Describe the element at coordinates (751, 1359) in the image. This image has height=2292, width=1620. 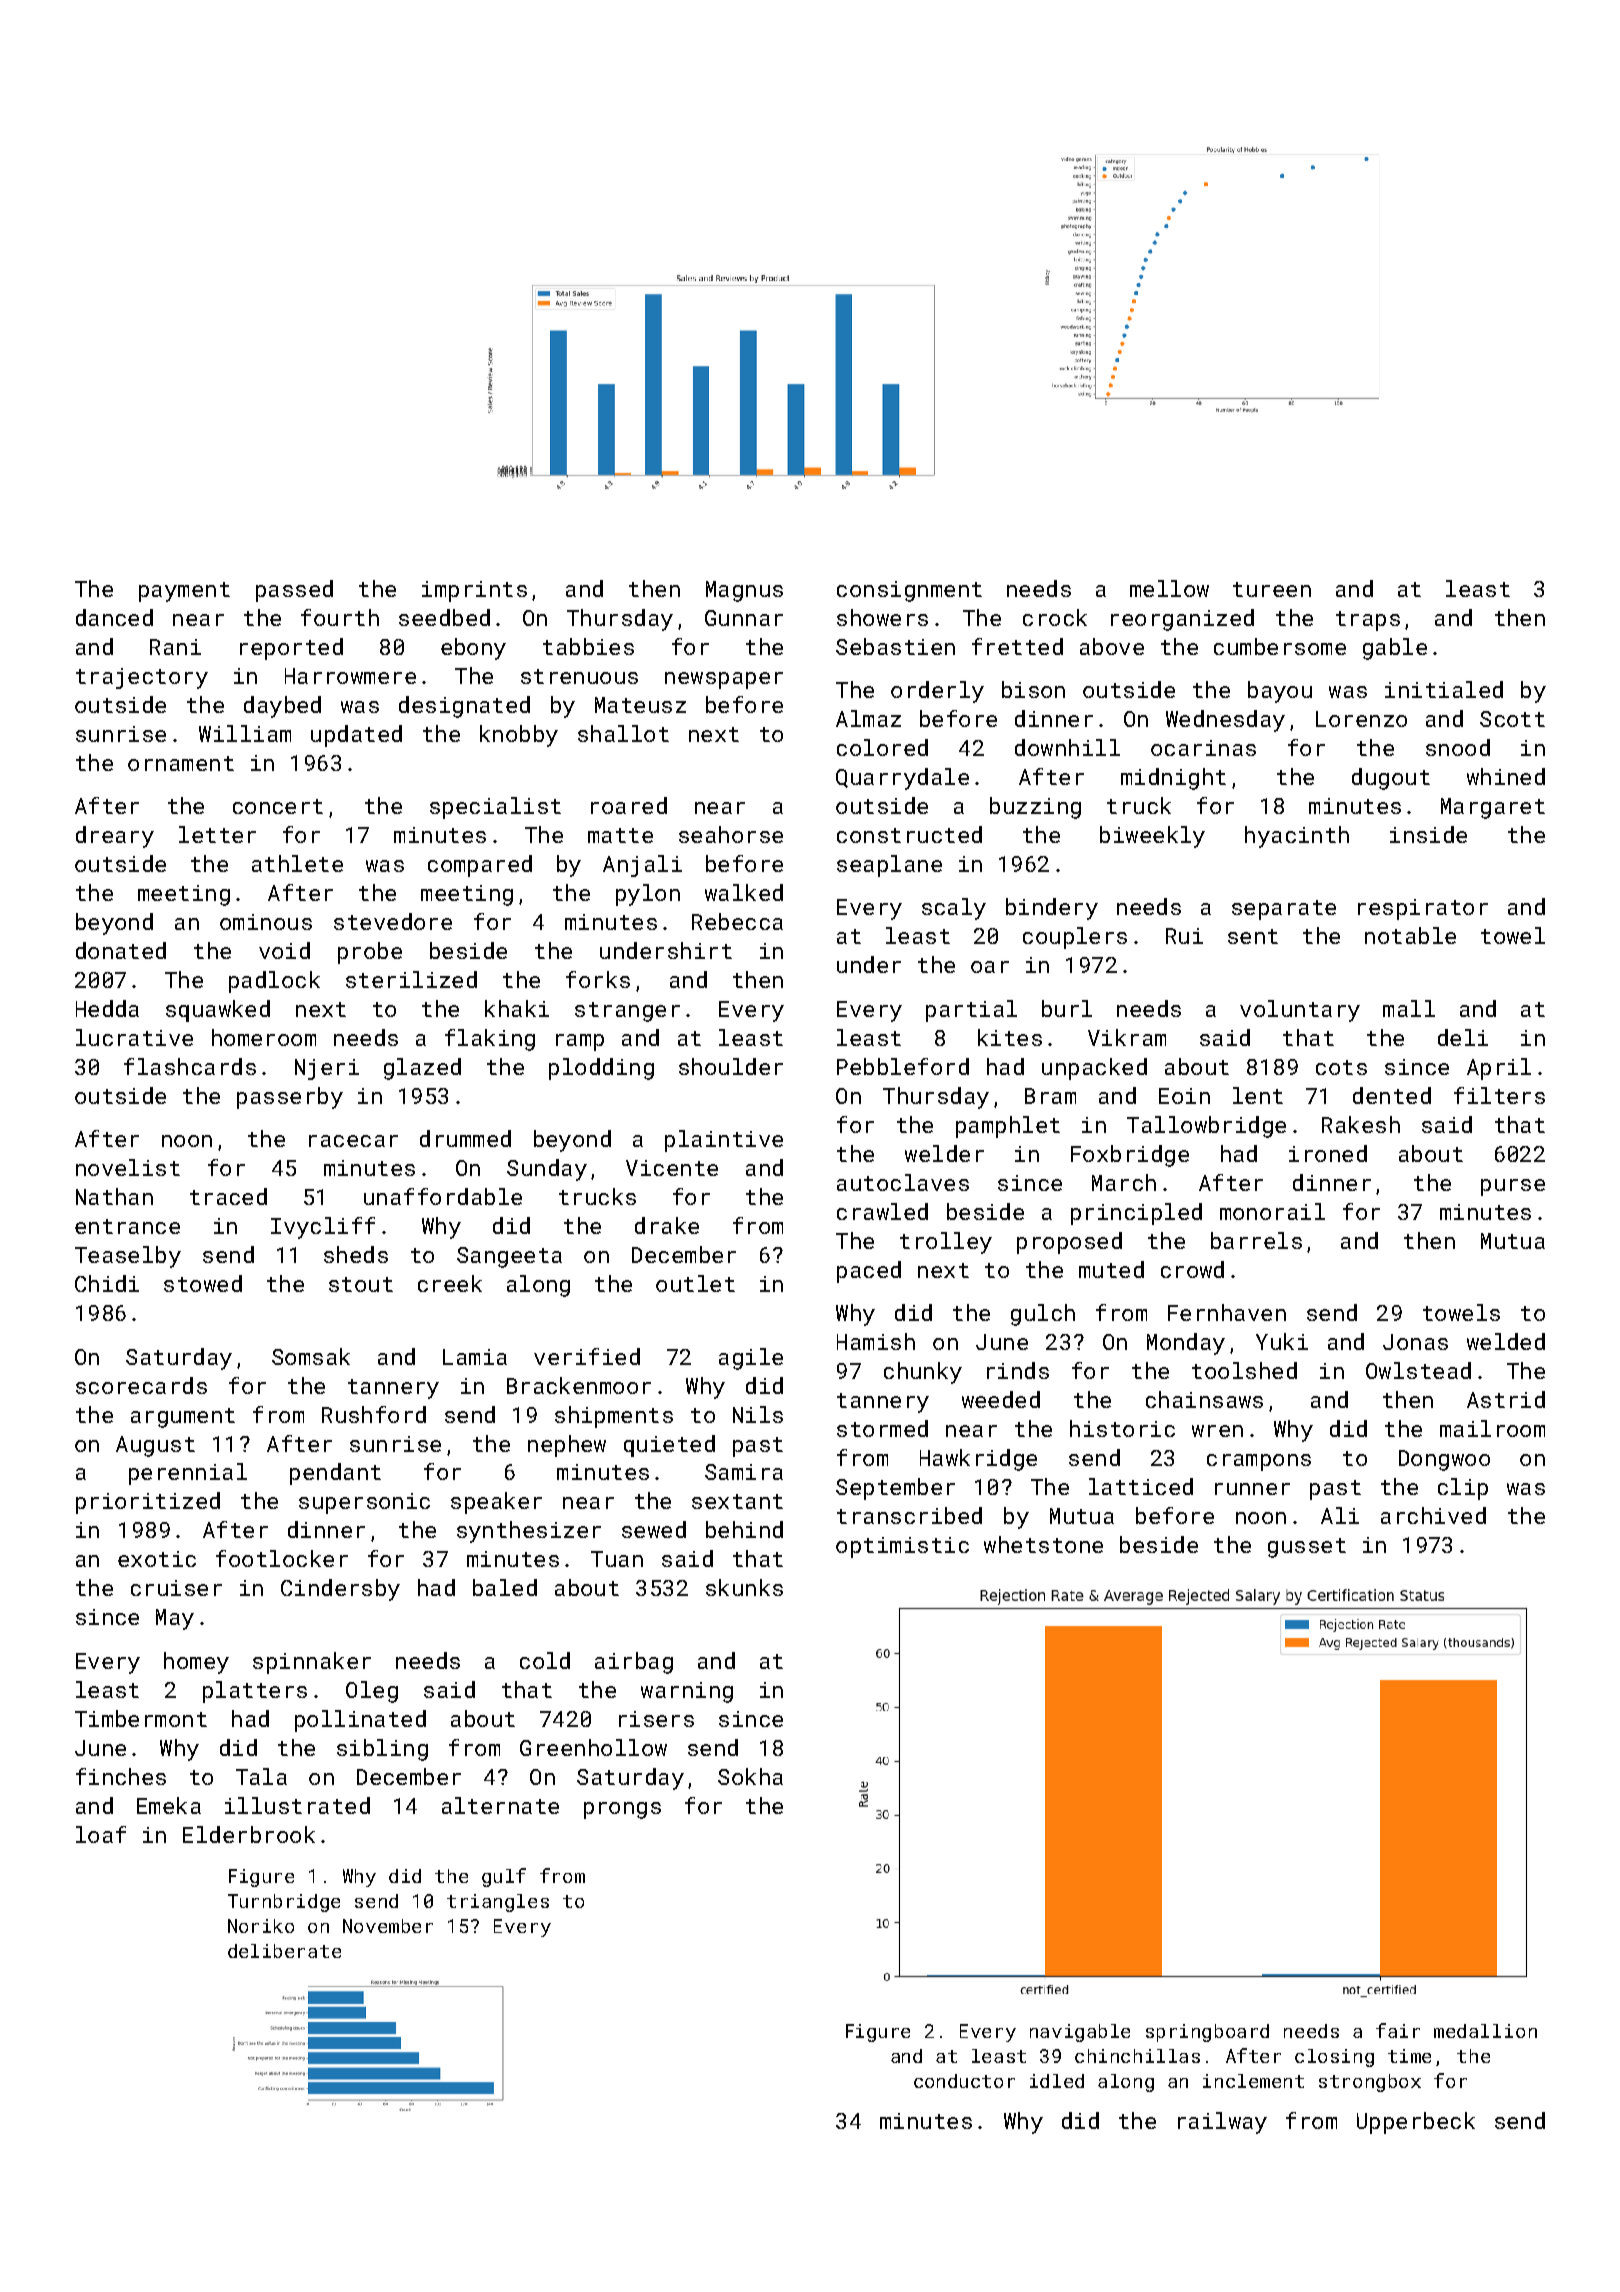
I see `agile` at that location.
